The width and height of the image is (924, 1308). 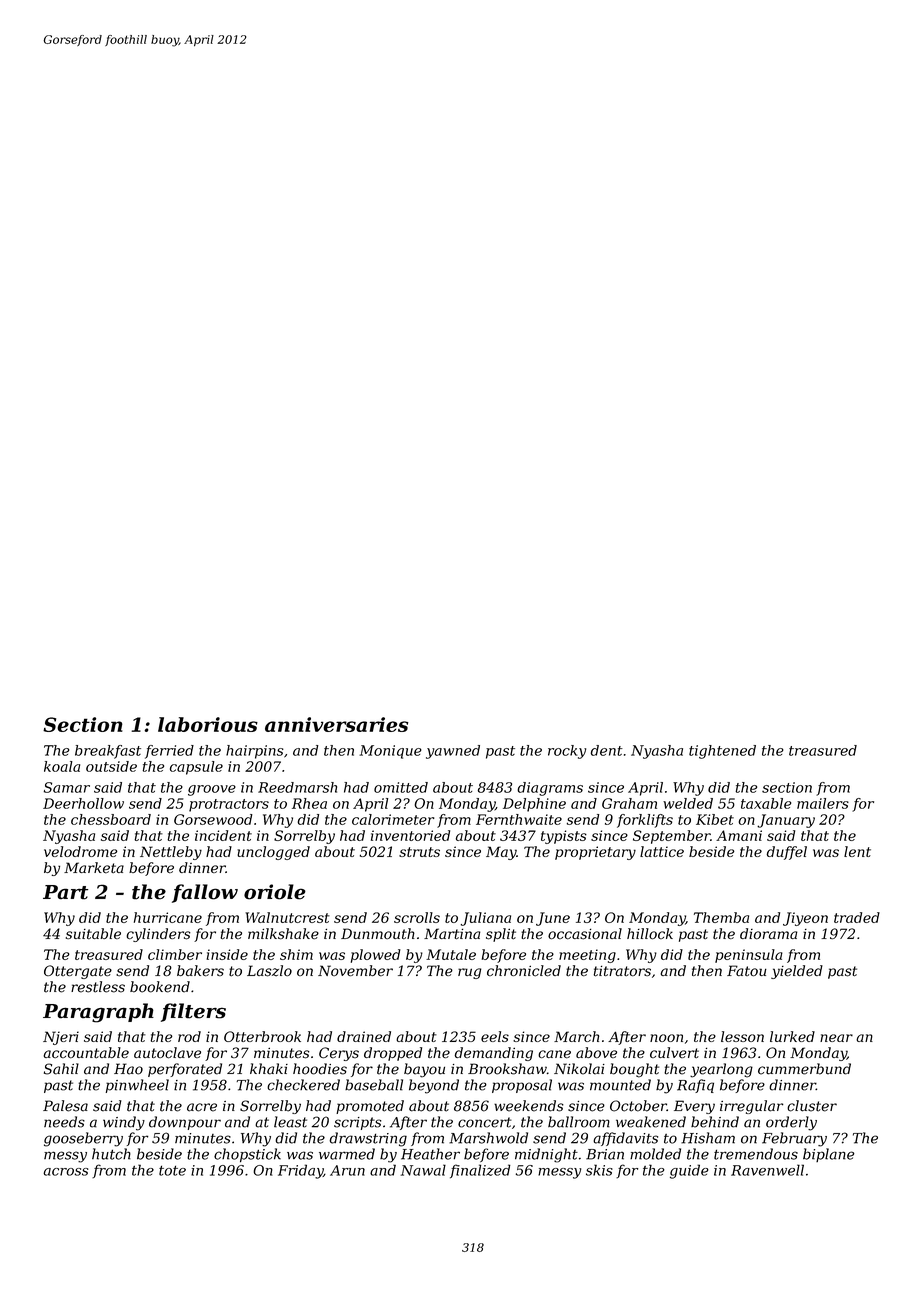 What do you see at coordinates (124, 1123) in the image?
I see `windy` at bounding box center [124, 1123].
